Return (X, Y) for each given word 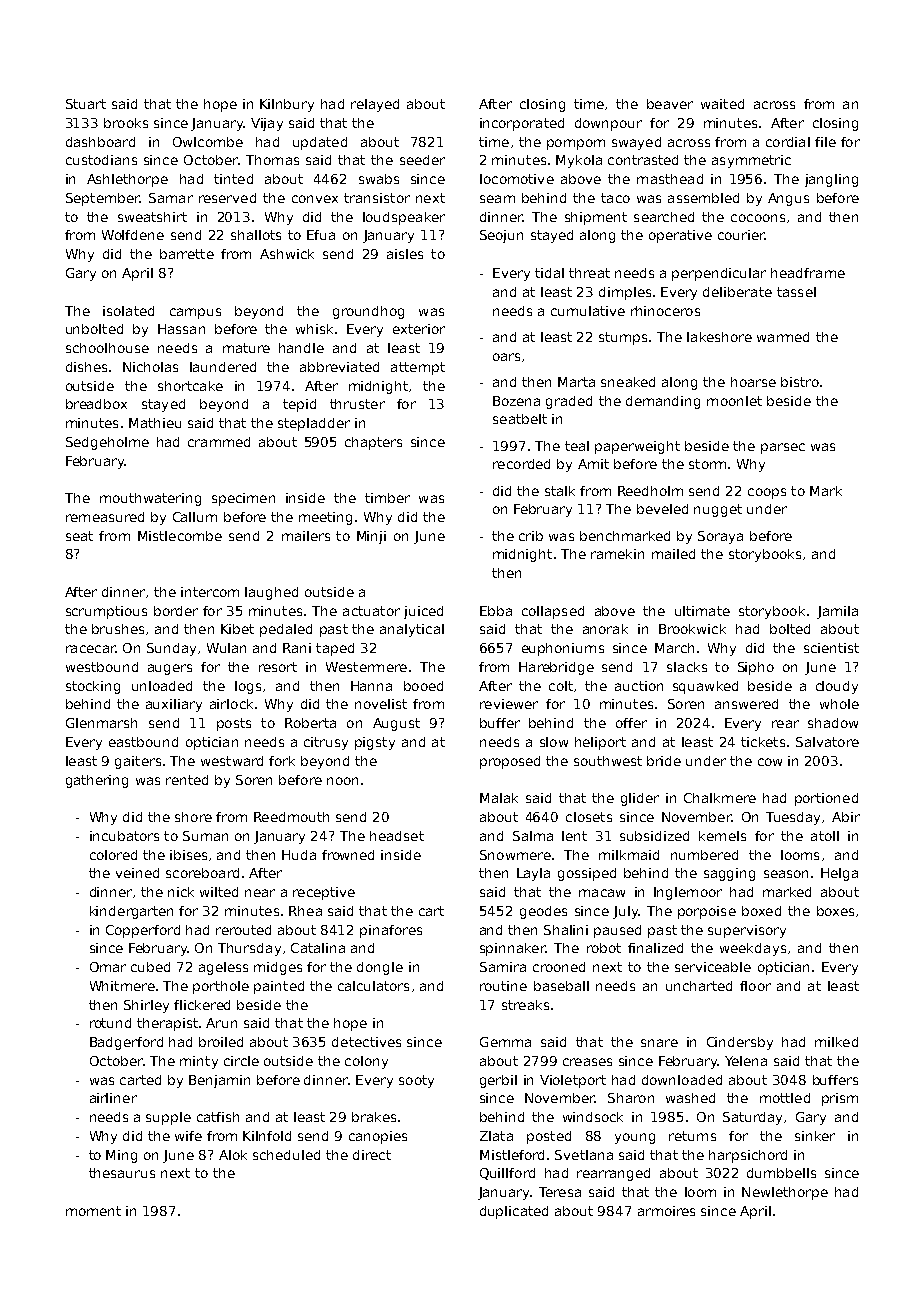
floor (755, 986)
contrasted (643, 160)
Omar (108, 967)
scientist (831, 648)
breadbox (96, 404)
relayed (375, 105)
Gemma (505, 1042)
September (103, 199)
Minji (371, 537)
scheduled (286, 1155)
